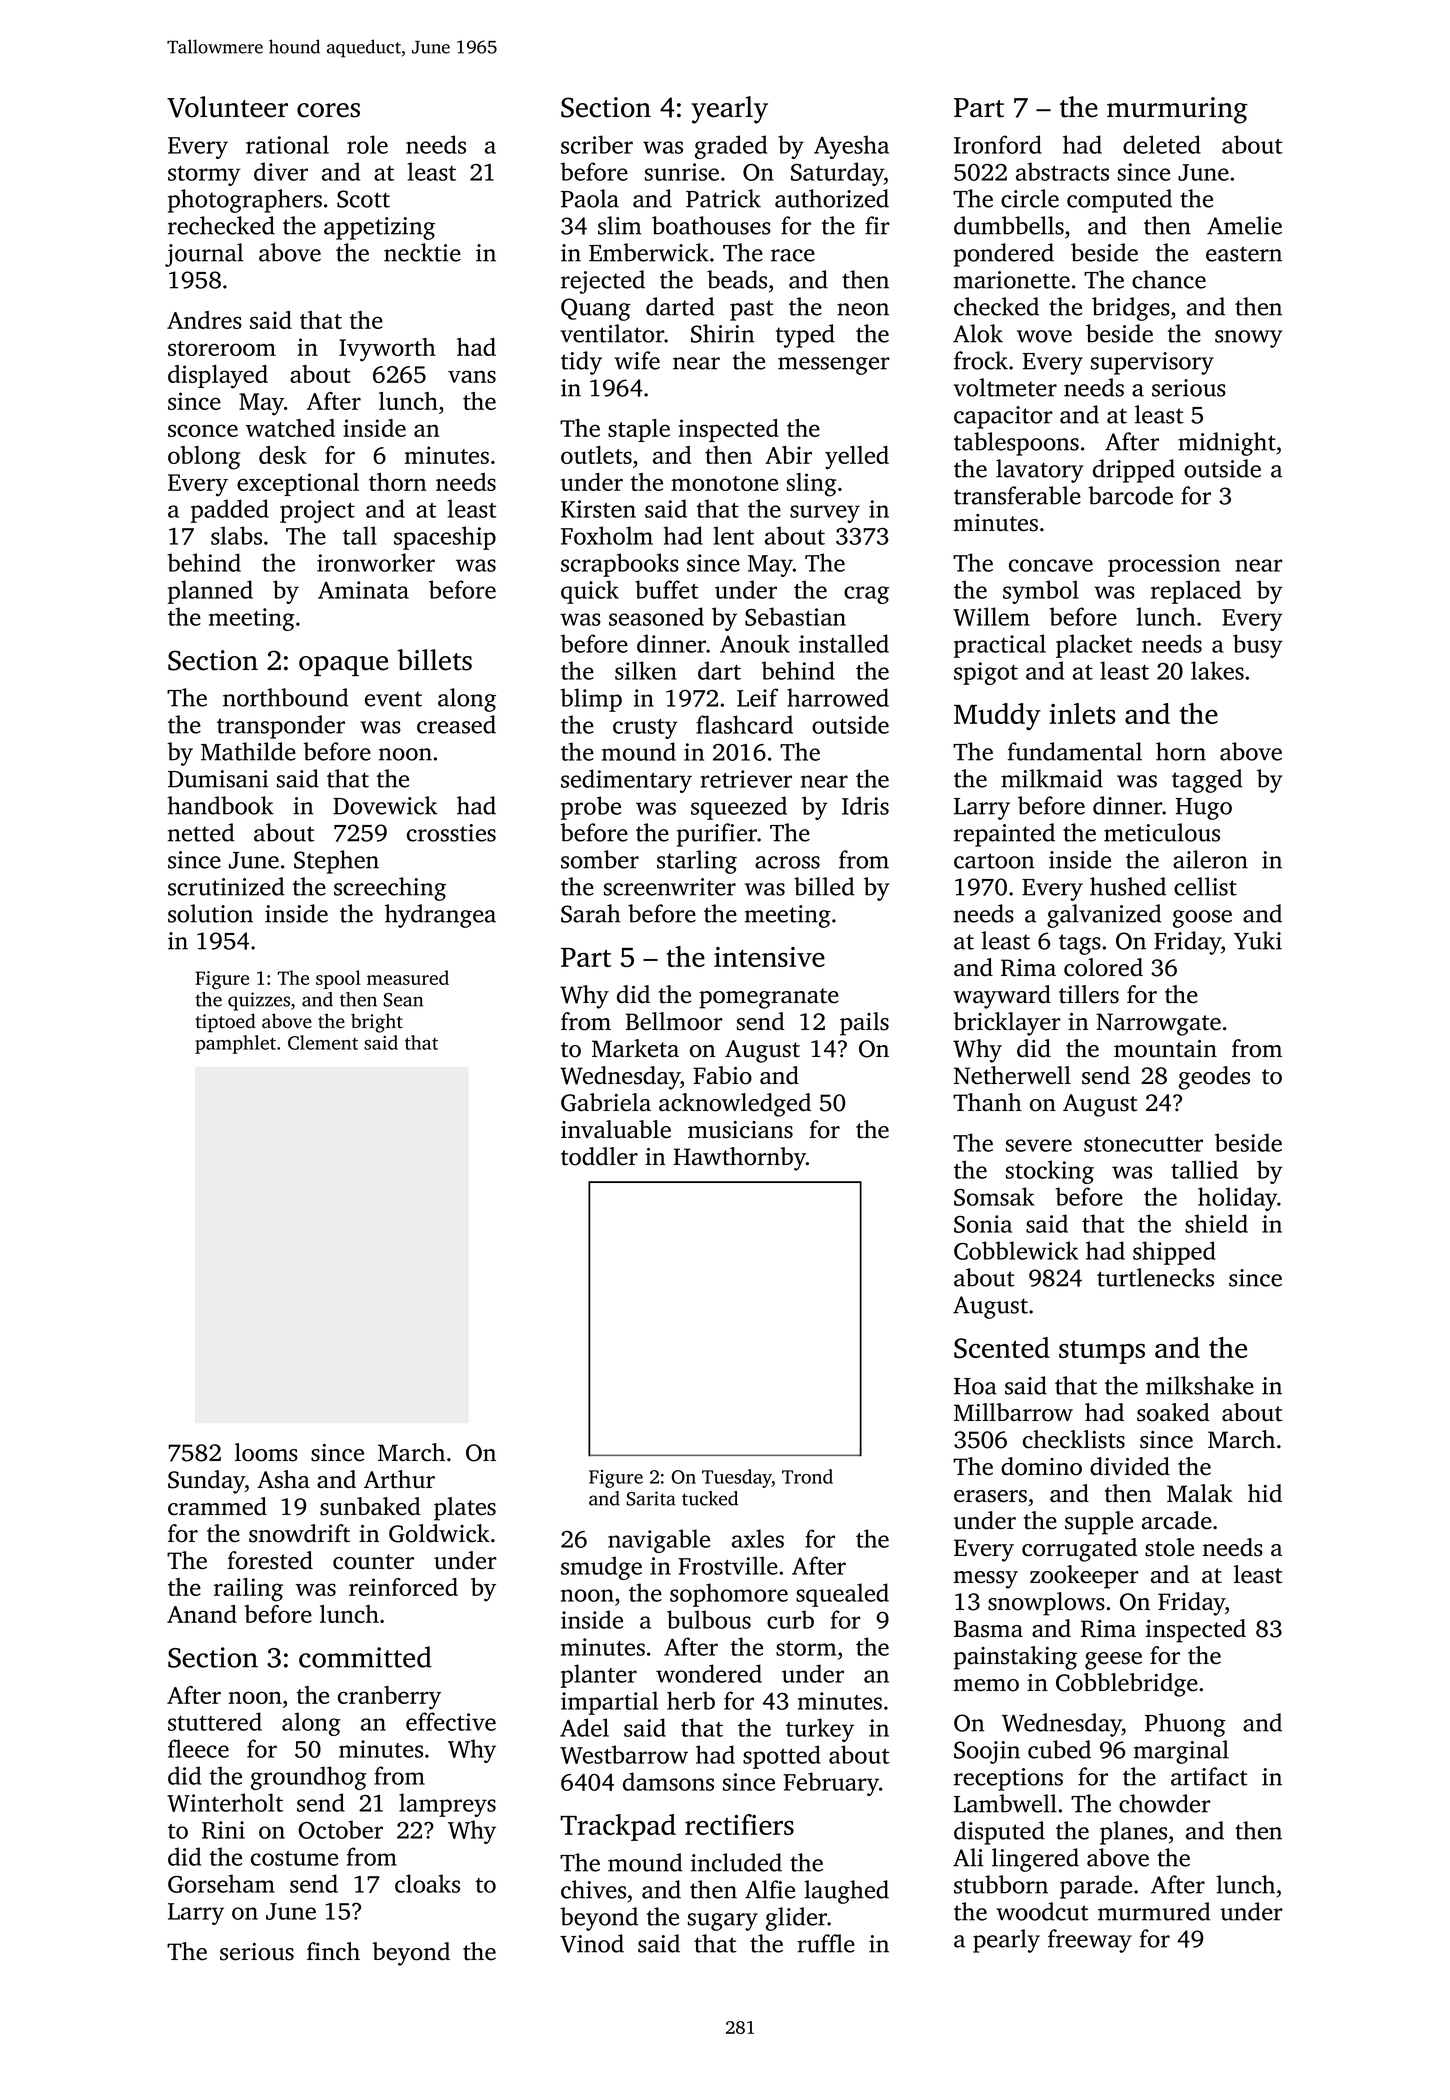  I want to click on displayed, so click(218, 377).
